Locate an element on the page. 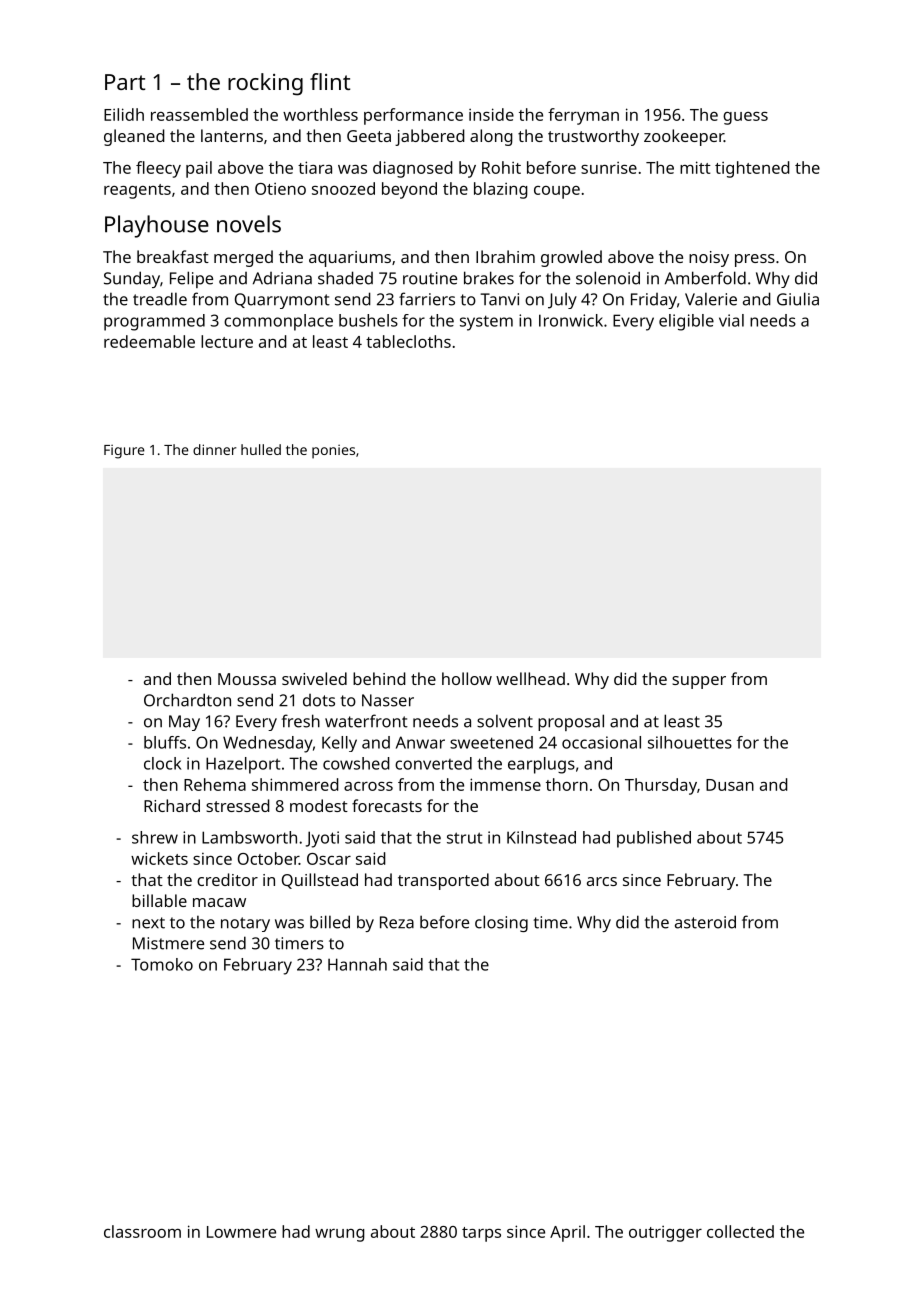 This page has width=924, height=1311. Figure is located at coordinates (124, 452).
